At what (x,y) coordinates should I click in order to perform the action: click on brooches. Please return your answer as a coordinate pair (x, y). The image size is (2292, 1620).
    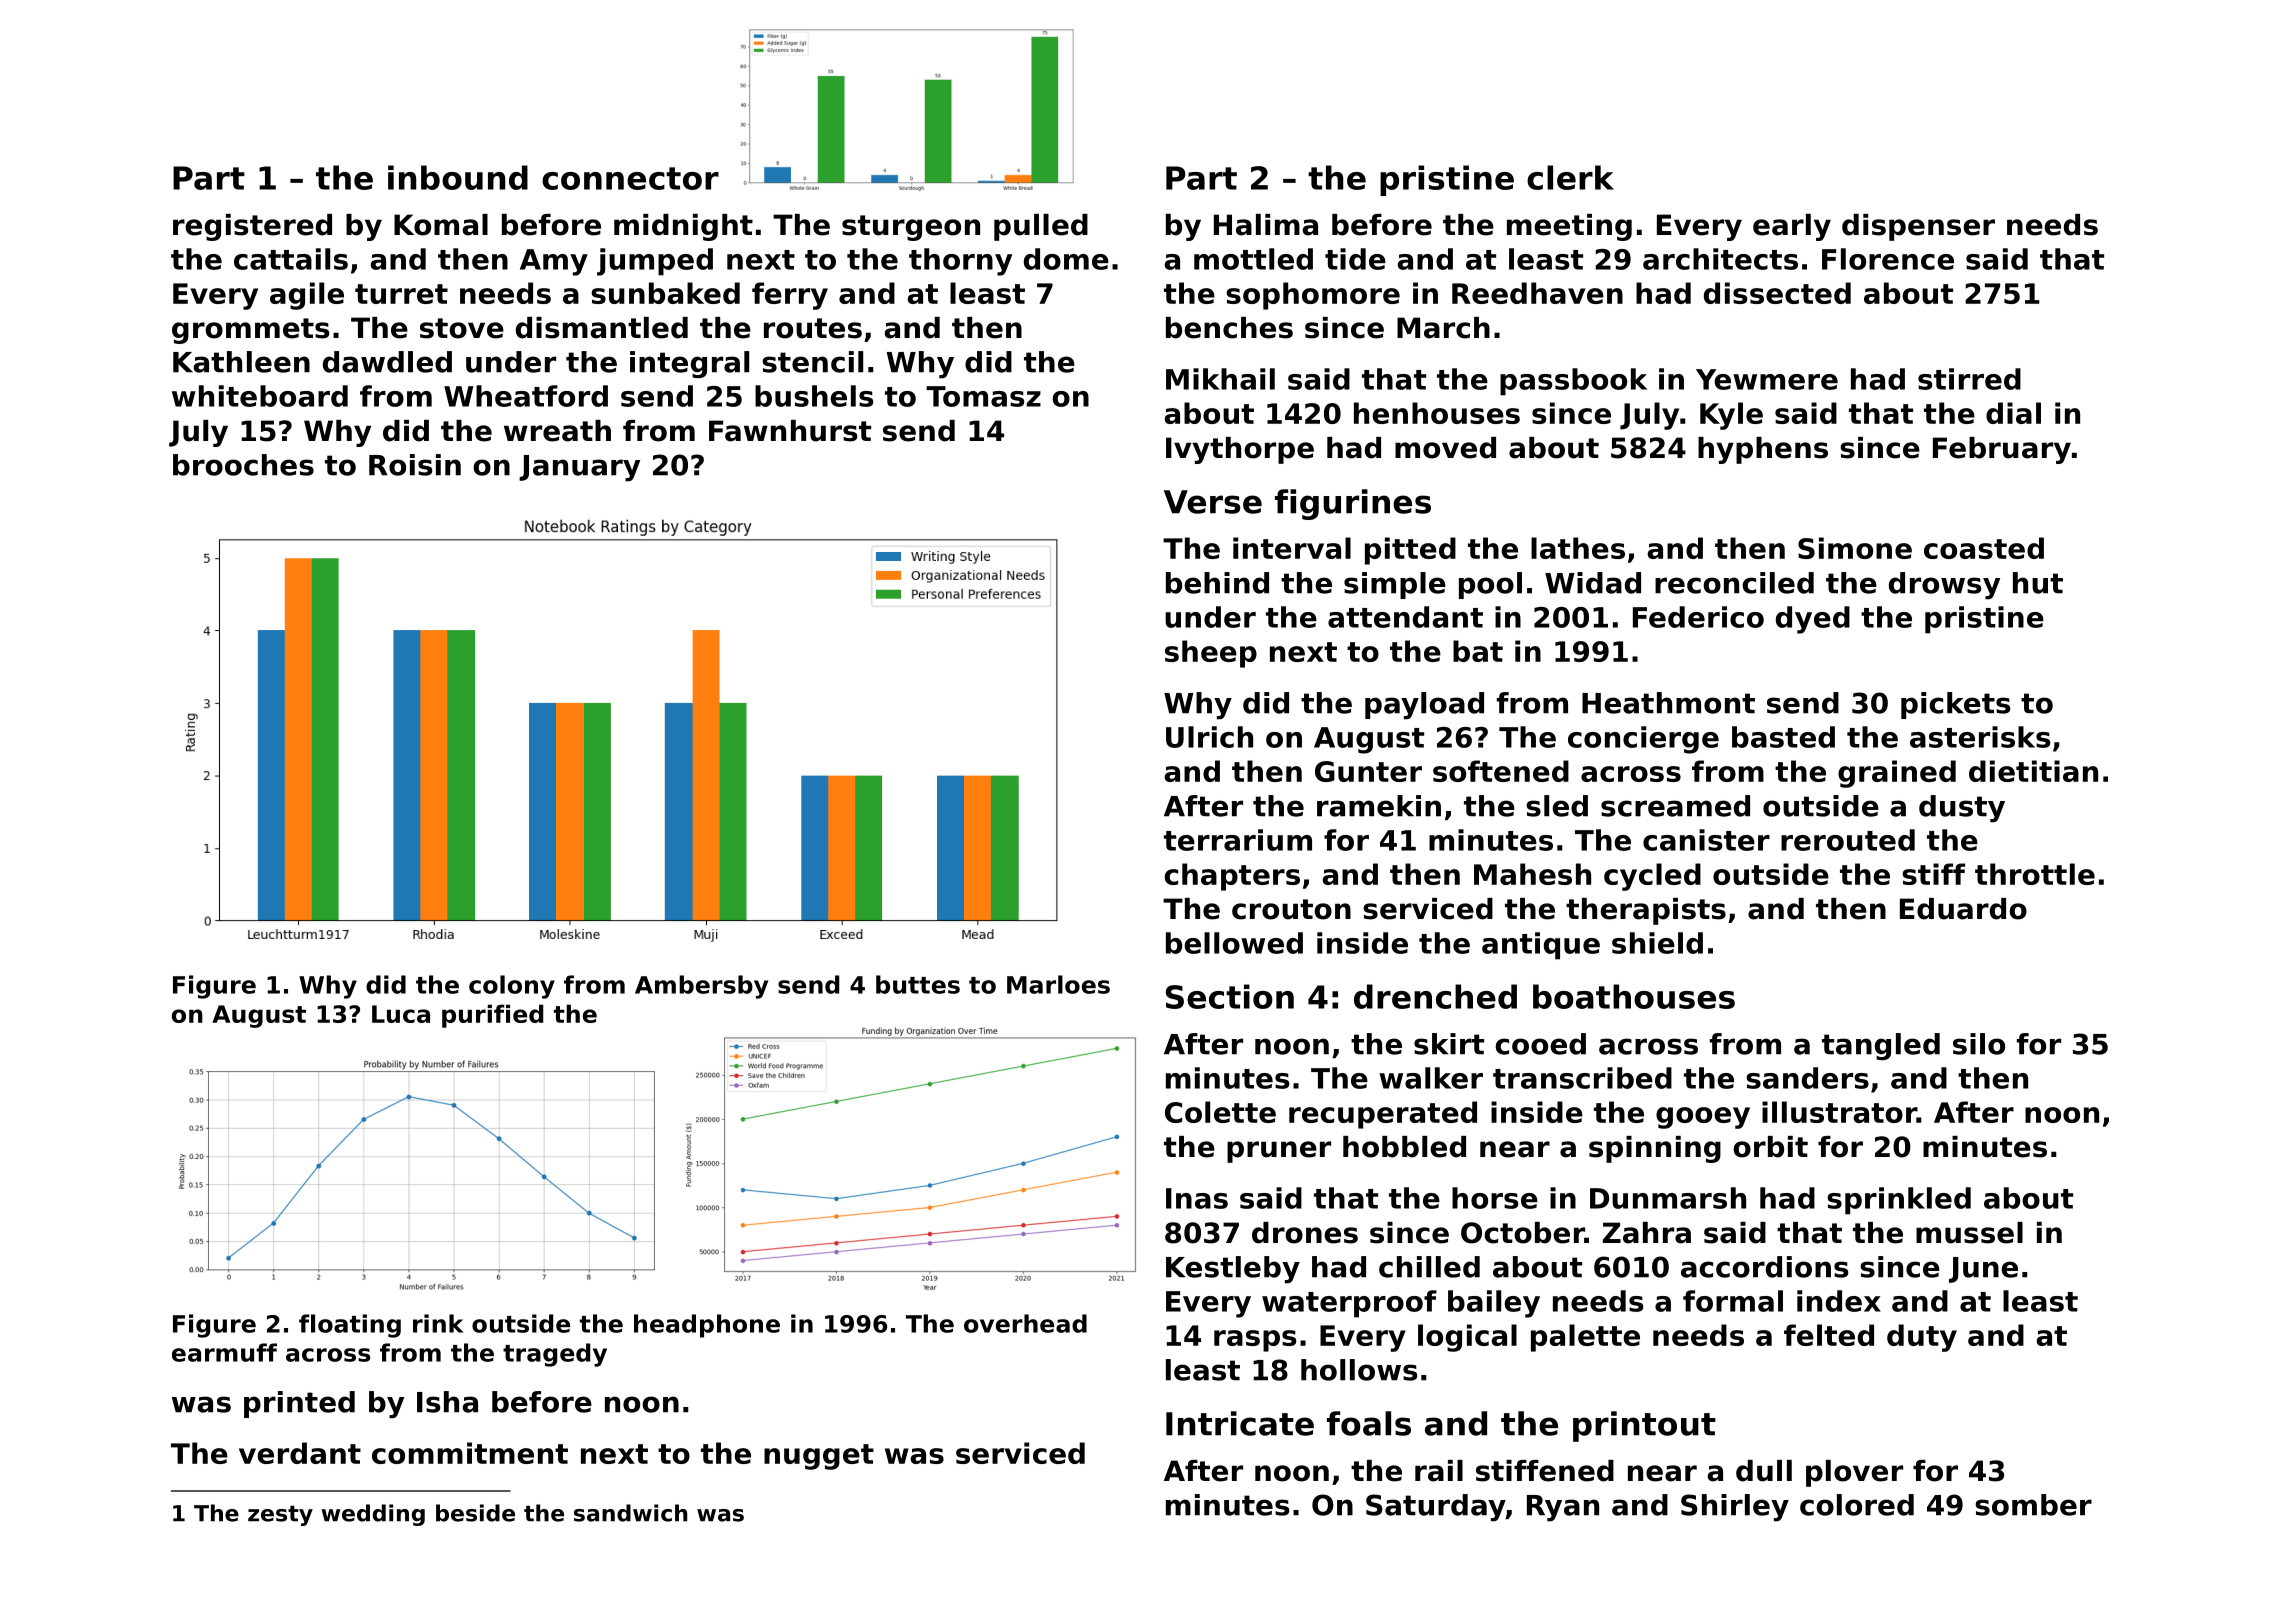
    Looking at the image, I should click on (243, 465).
